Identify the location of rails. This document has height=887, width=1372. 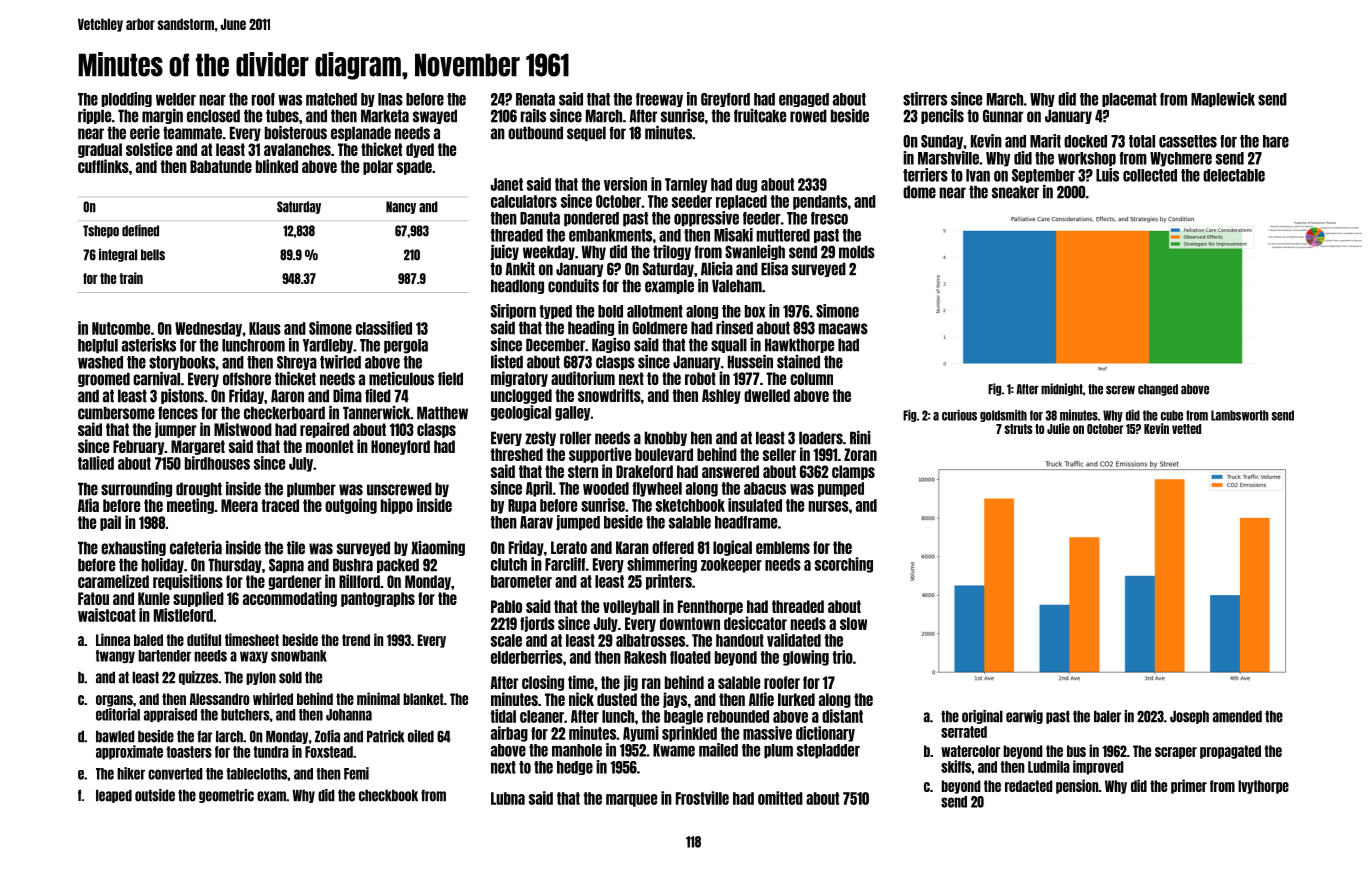
(533, 116).
